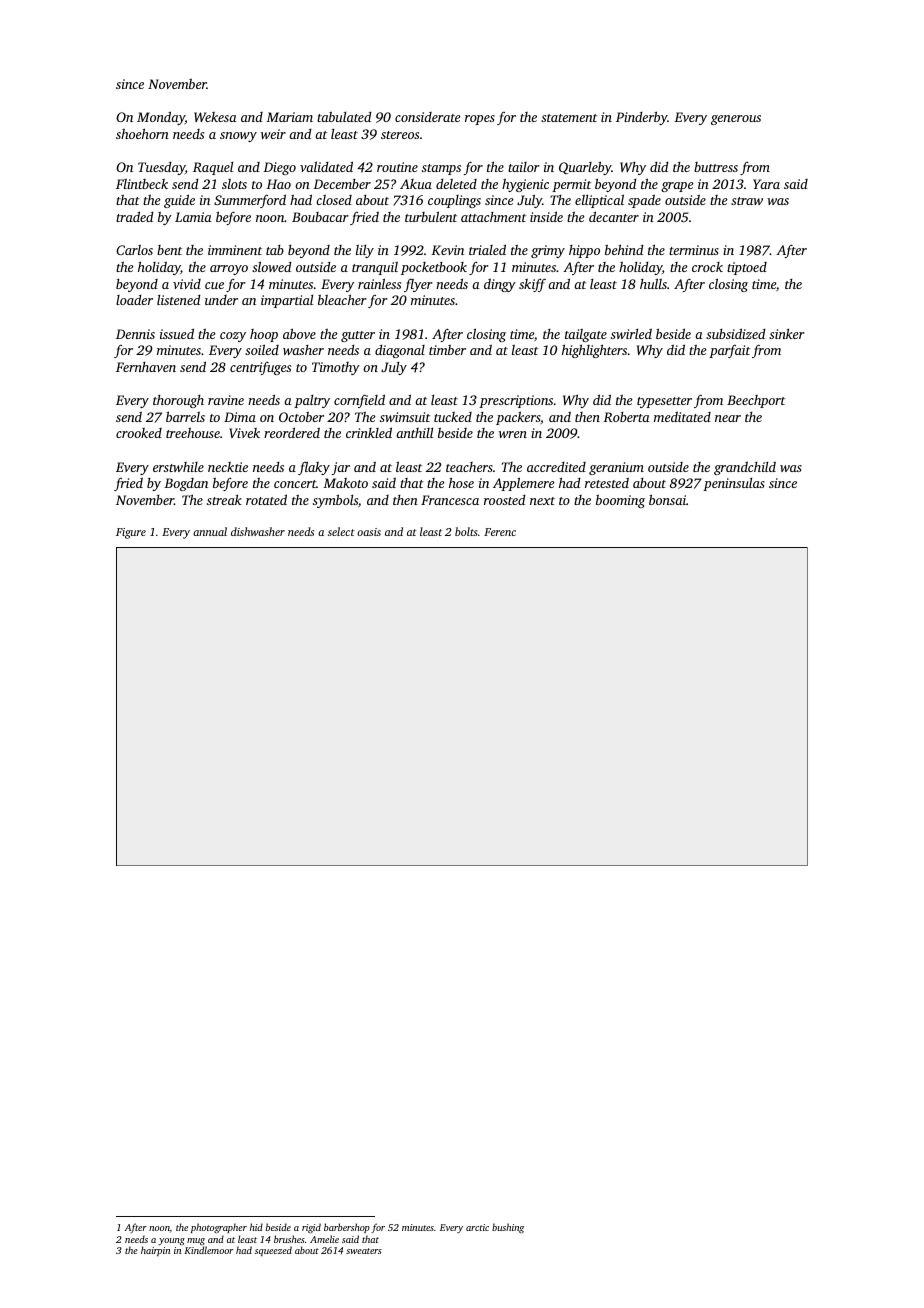 This image has width=924, height=1308. What do you see at coordinates (171, 1242) in the image?
I see `young` at bounding box center [171, 1242].
